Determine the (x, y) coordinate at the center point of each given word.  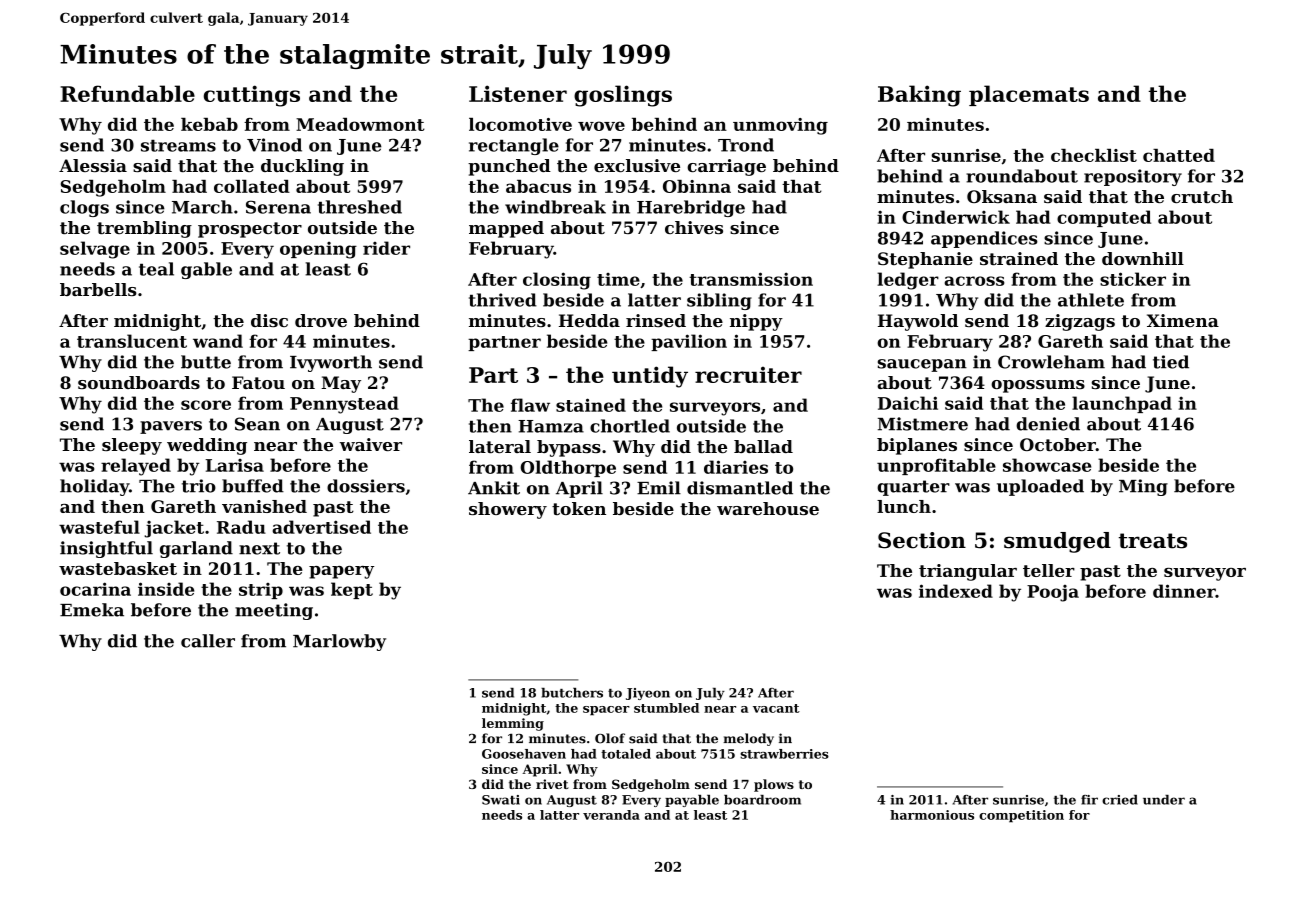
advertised (321, 527)
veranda (611, 815)
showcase (1047, 465)
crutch (1202, 196)
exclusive (637, 165)
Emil (659, 488)
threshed (360, 207)
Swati (501, 800)
